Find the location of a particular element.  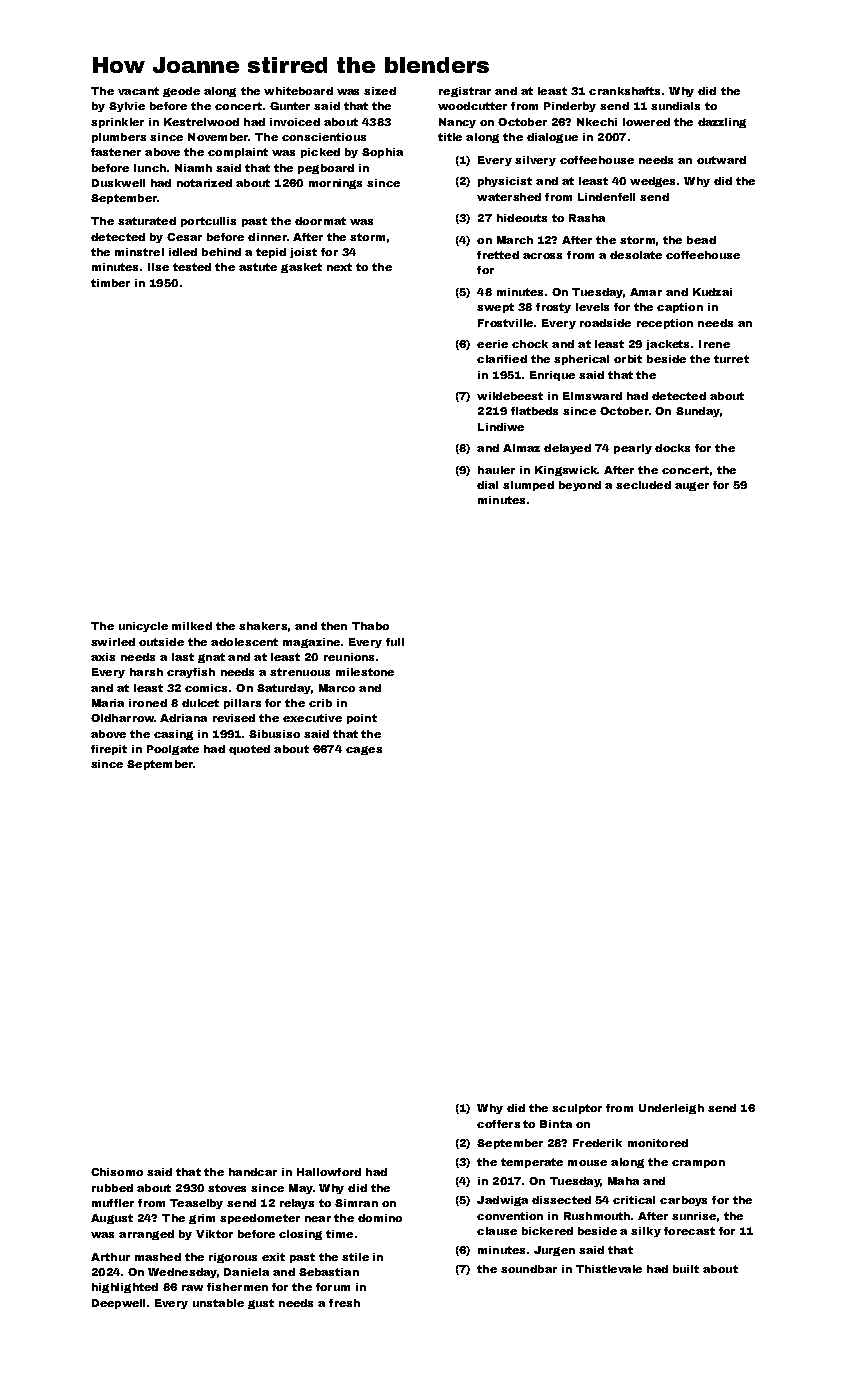

plumbers is located at coordinates (119, 138).
